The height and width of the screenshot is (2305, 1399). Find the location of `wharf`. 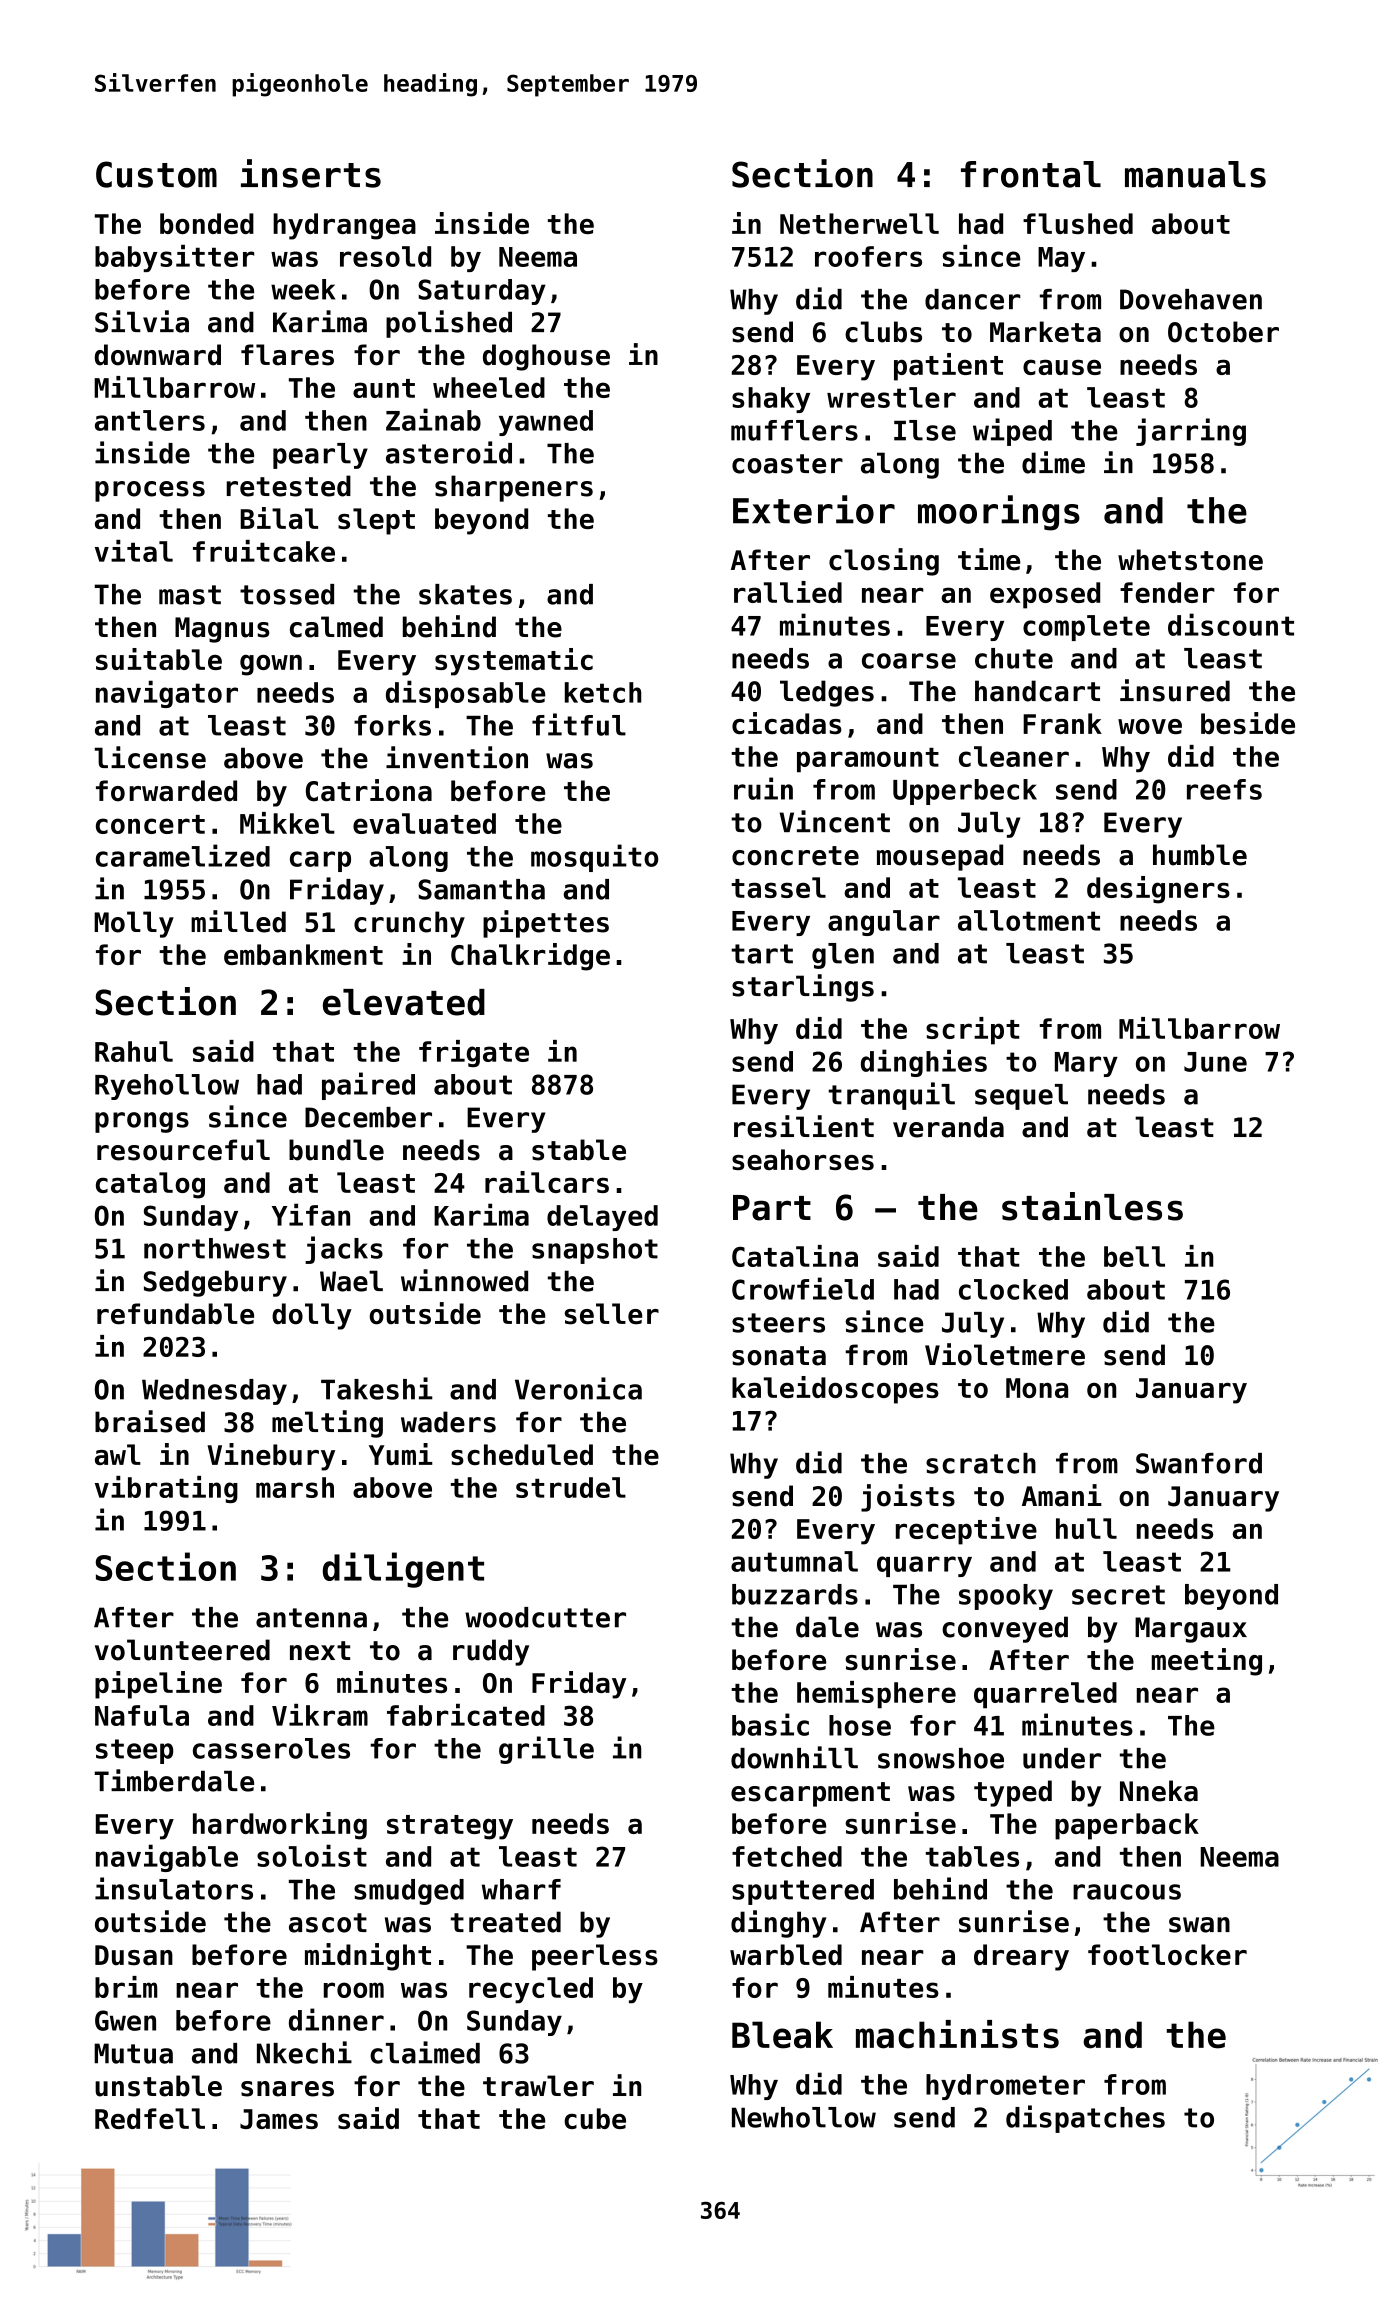

wharf is located at coordinates (521, 1889).
